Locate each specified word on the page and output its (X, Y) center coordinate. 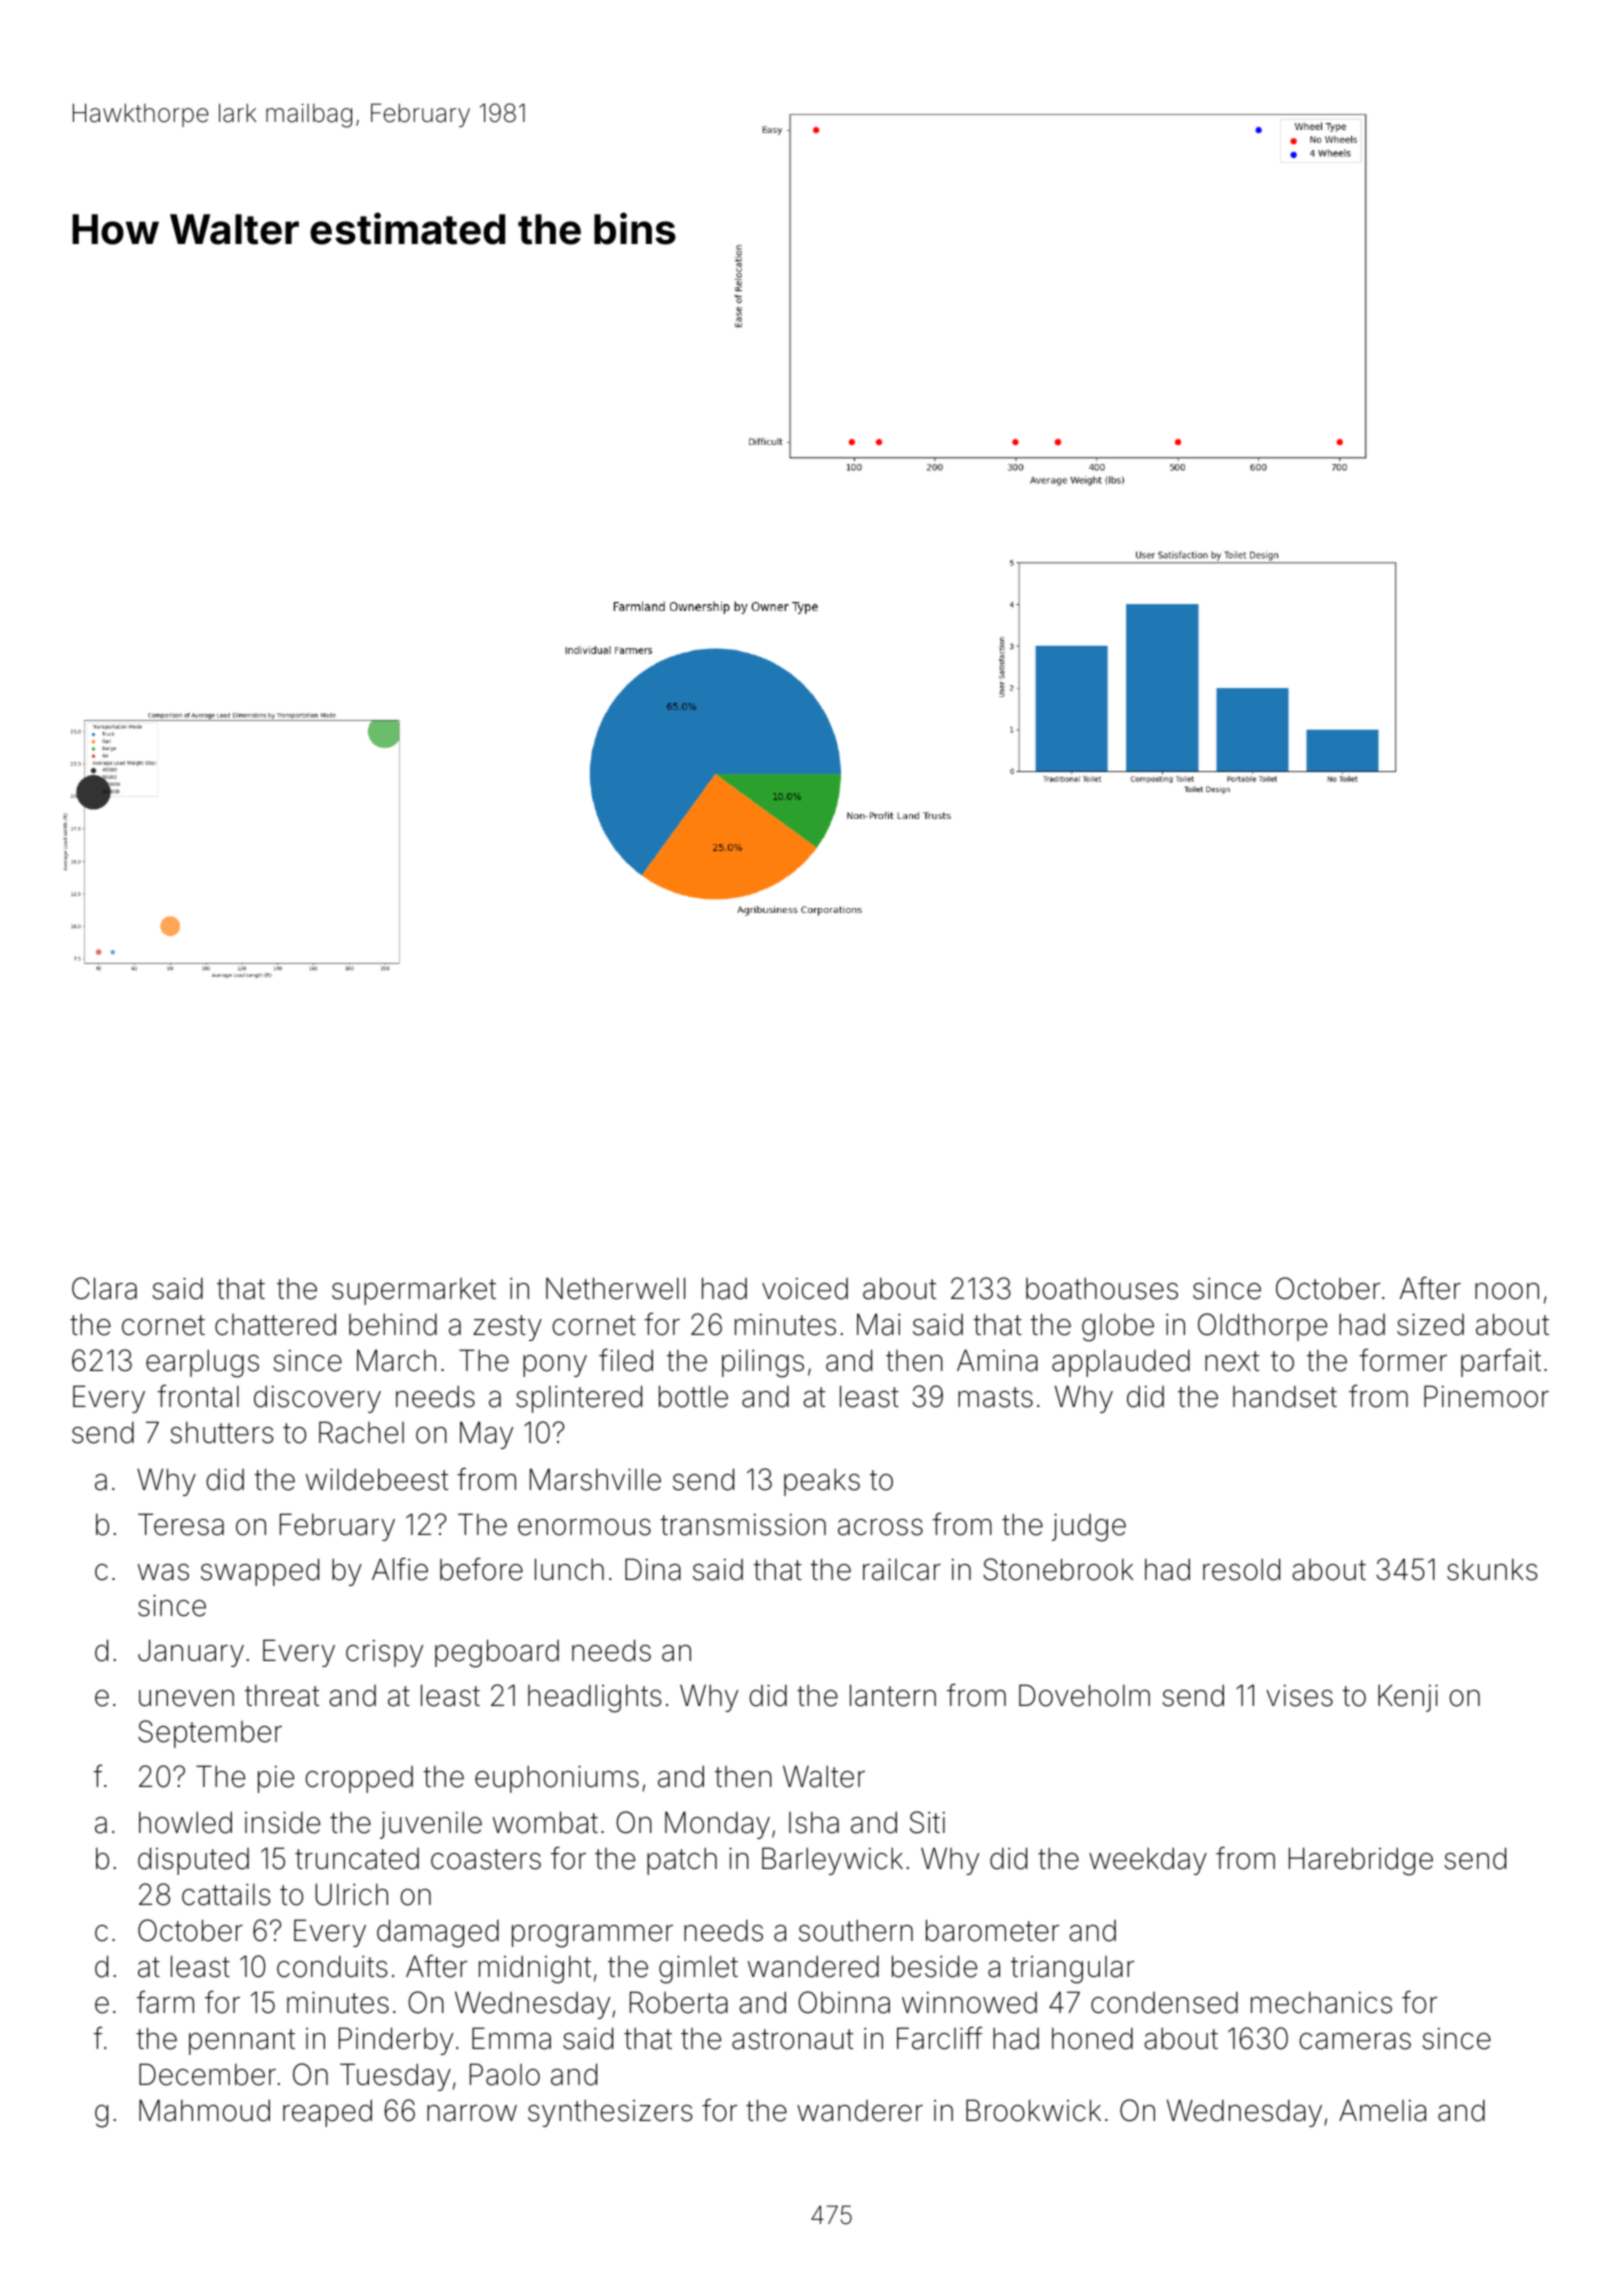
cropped (359, 1779)
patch (682, 1861)
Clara (104, 1288)
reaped (327, 2113)
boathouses (1102, 1288)
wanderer (860, 2111)
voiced (805, 1289)
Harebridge (1361, 1861)
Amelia (1382, 2110)
